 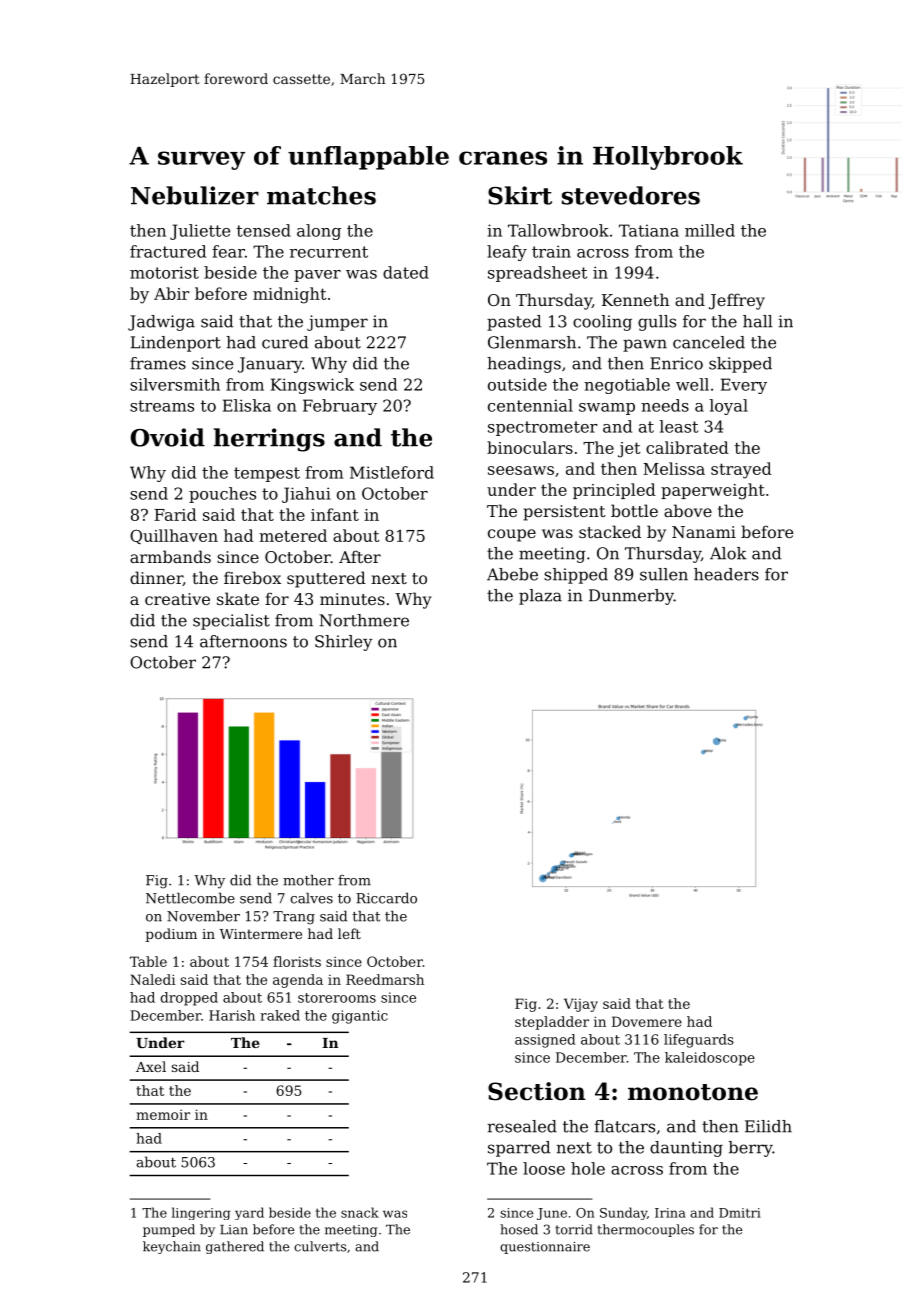 What do you see at coordinates (195, 195) in the screenshot?
I see `Nebulizer` at bounding box center [195, 195].
